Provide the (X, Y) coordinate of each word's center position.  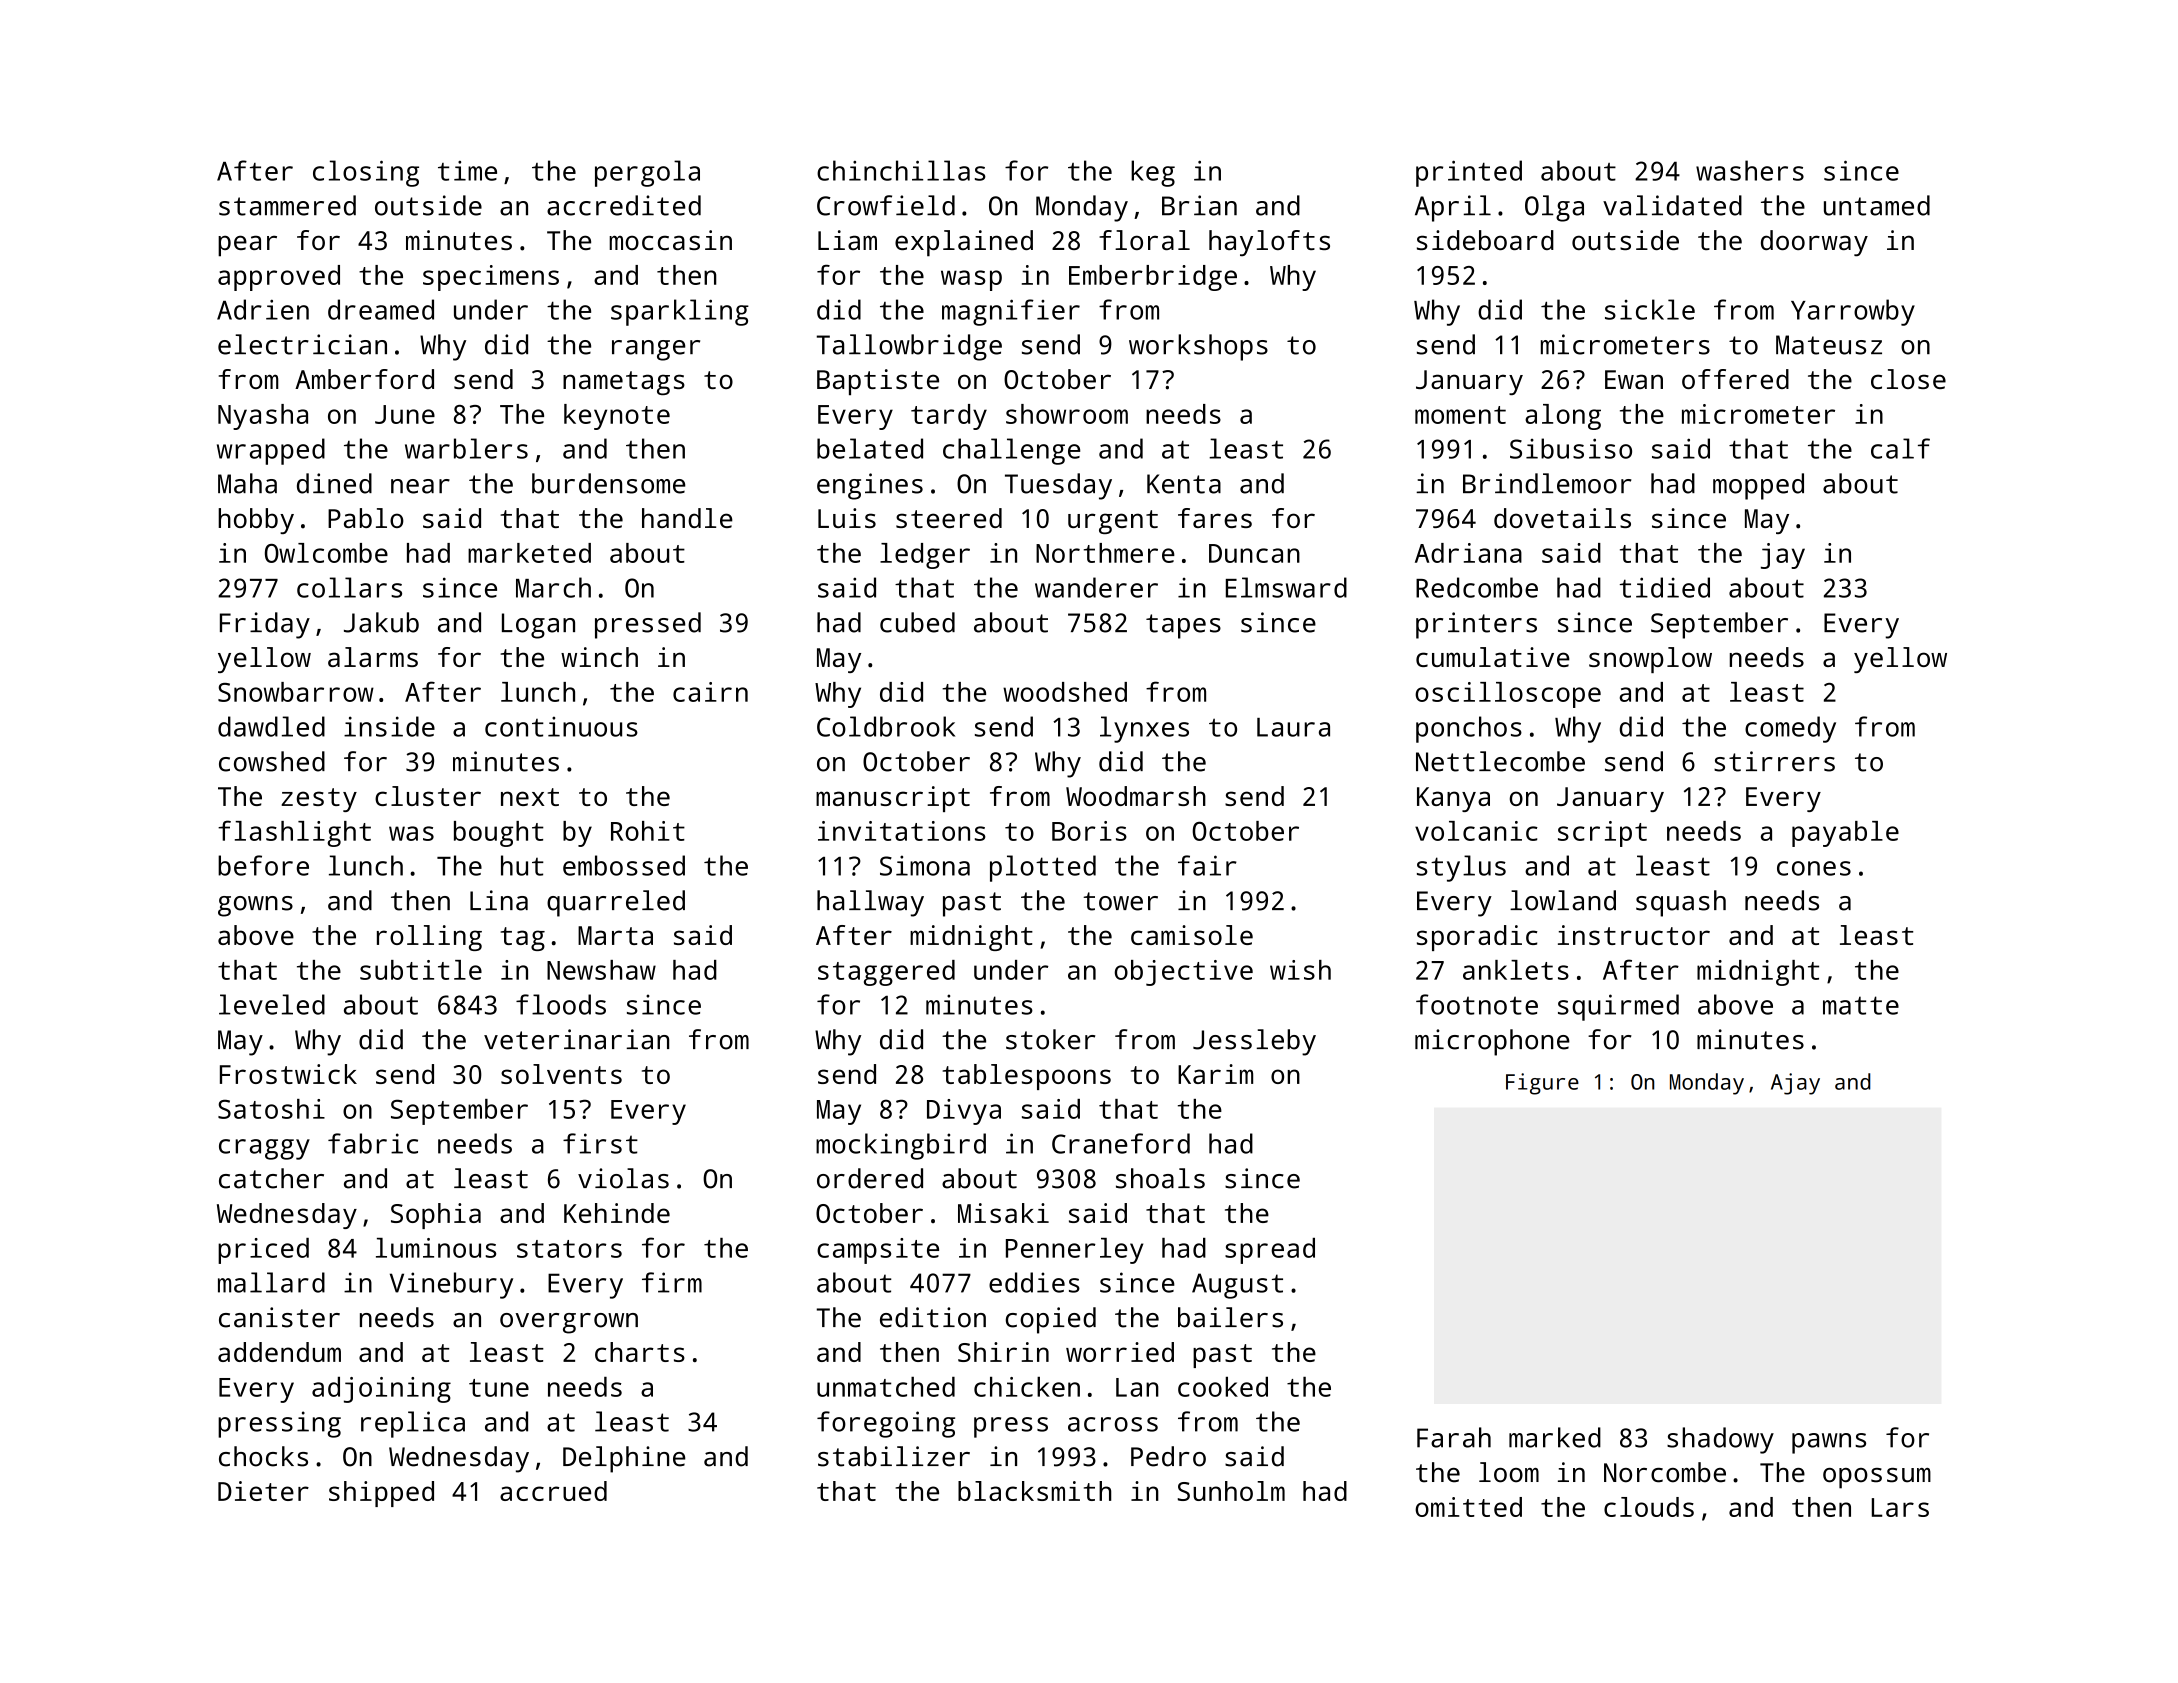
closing (366, 173)
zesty (319, 800)
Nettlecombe (1500, 761)
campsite (878, 1251)
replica (413, 1424)
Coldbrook (886, 726)
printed (1469, 173)
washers (1750, 170)
